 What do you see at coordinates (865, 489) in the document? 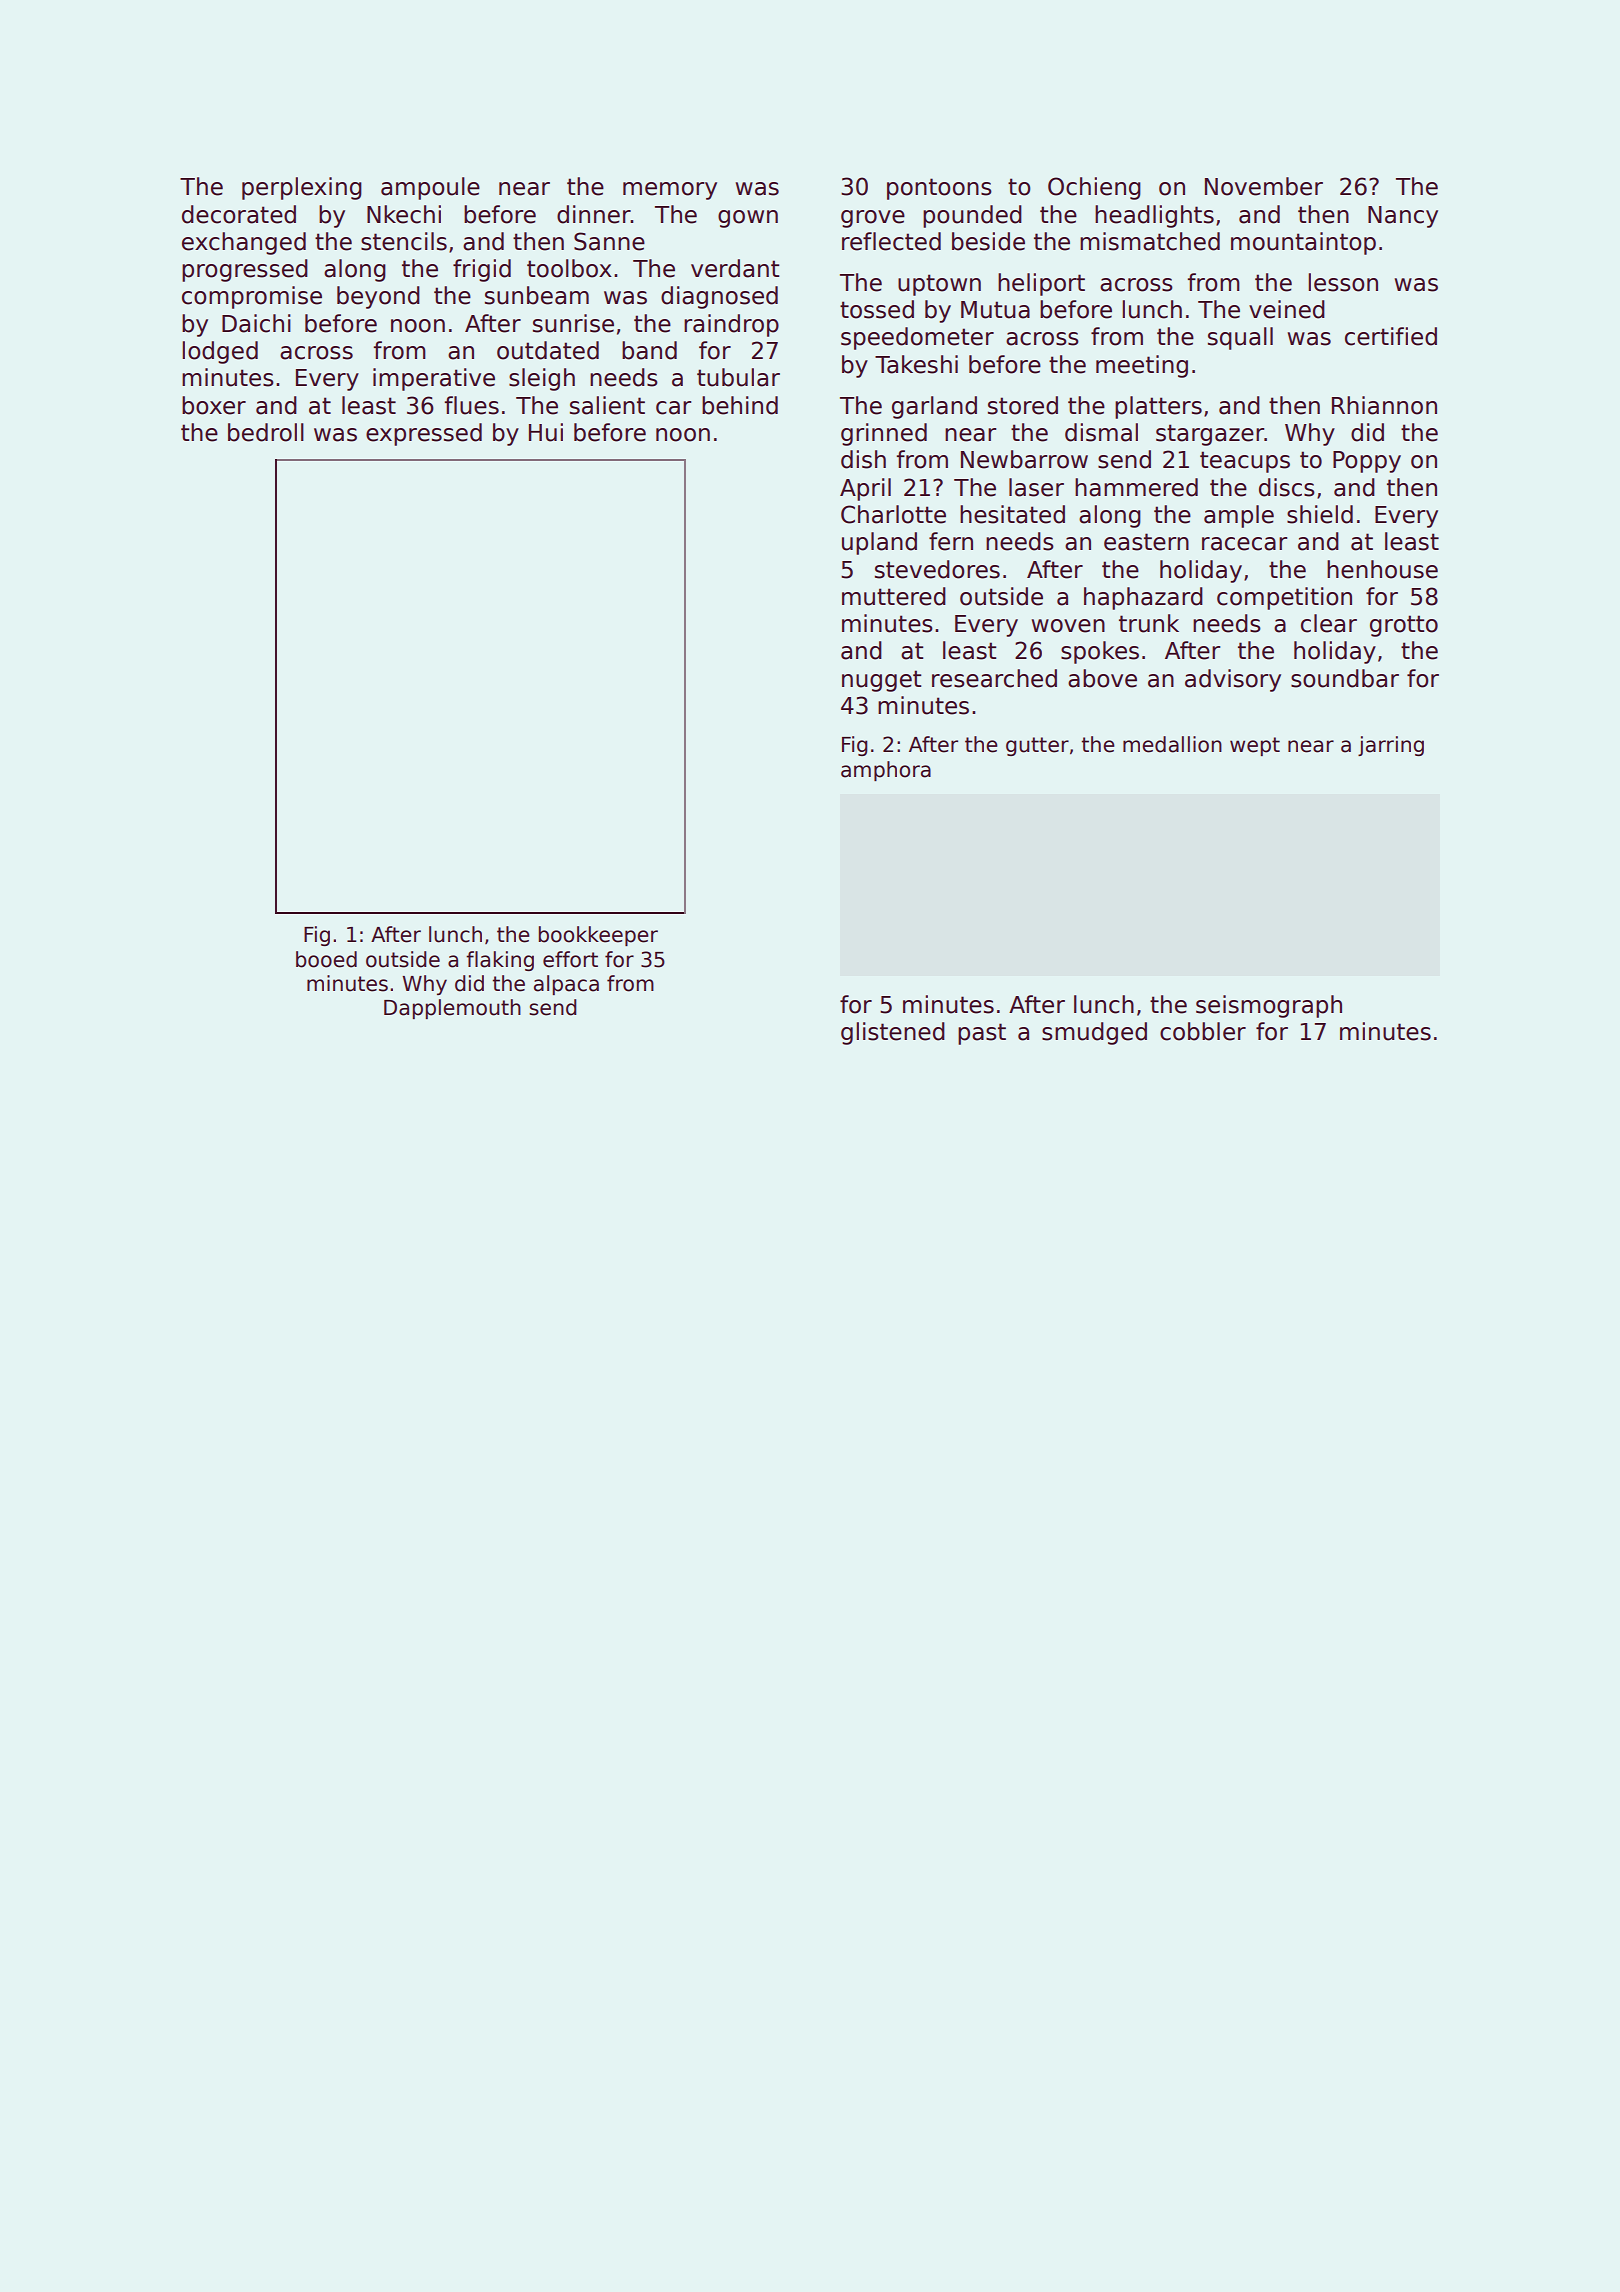
I see `April` at bounding box center [865, 489].
